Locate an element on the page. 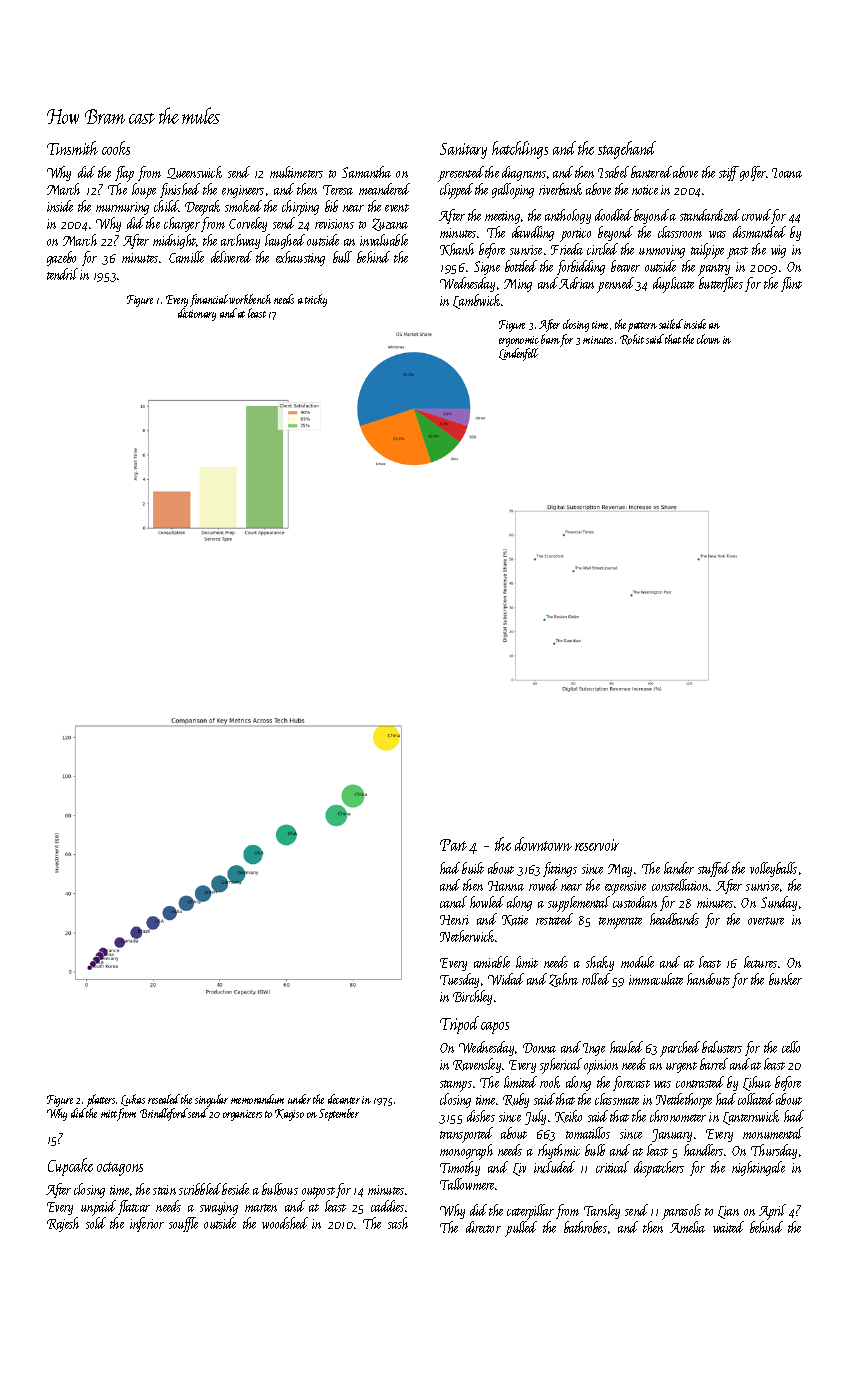 This document has width=849, height=1400. Samantha is located at coordinates (366, 172).
